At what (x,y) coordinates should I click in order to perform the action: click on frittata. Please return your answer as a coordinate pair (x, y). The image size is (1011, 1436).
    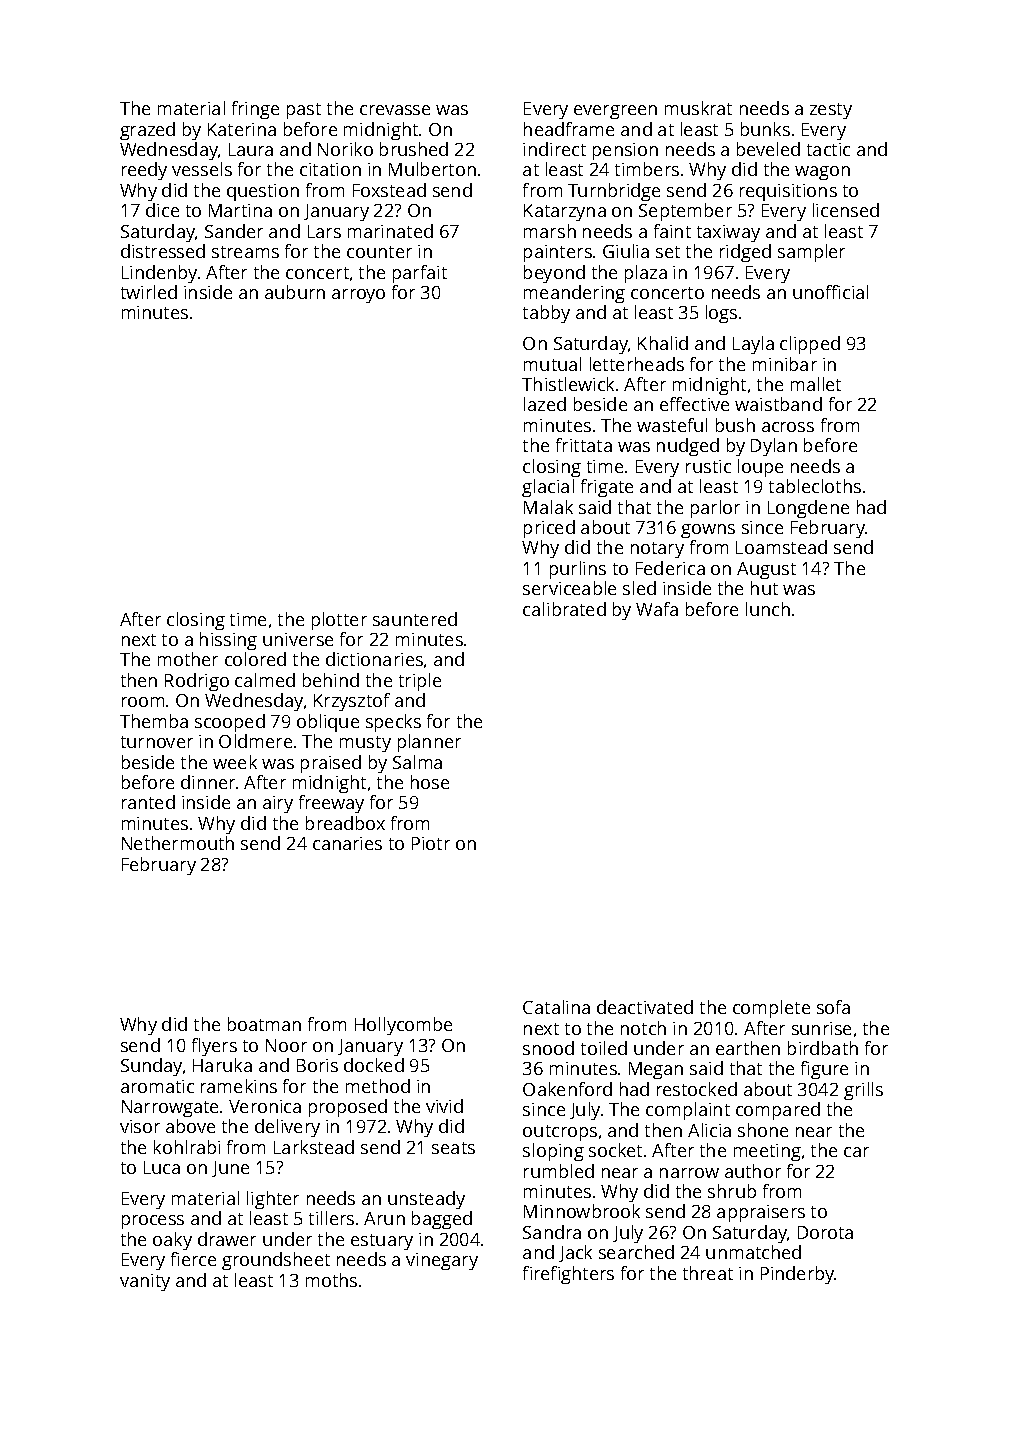
    Looking at the image, I should click on (584, 445).
